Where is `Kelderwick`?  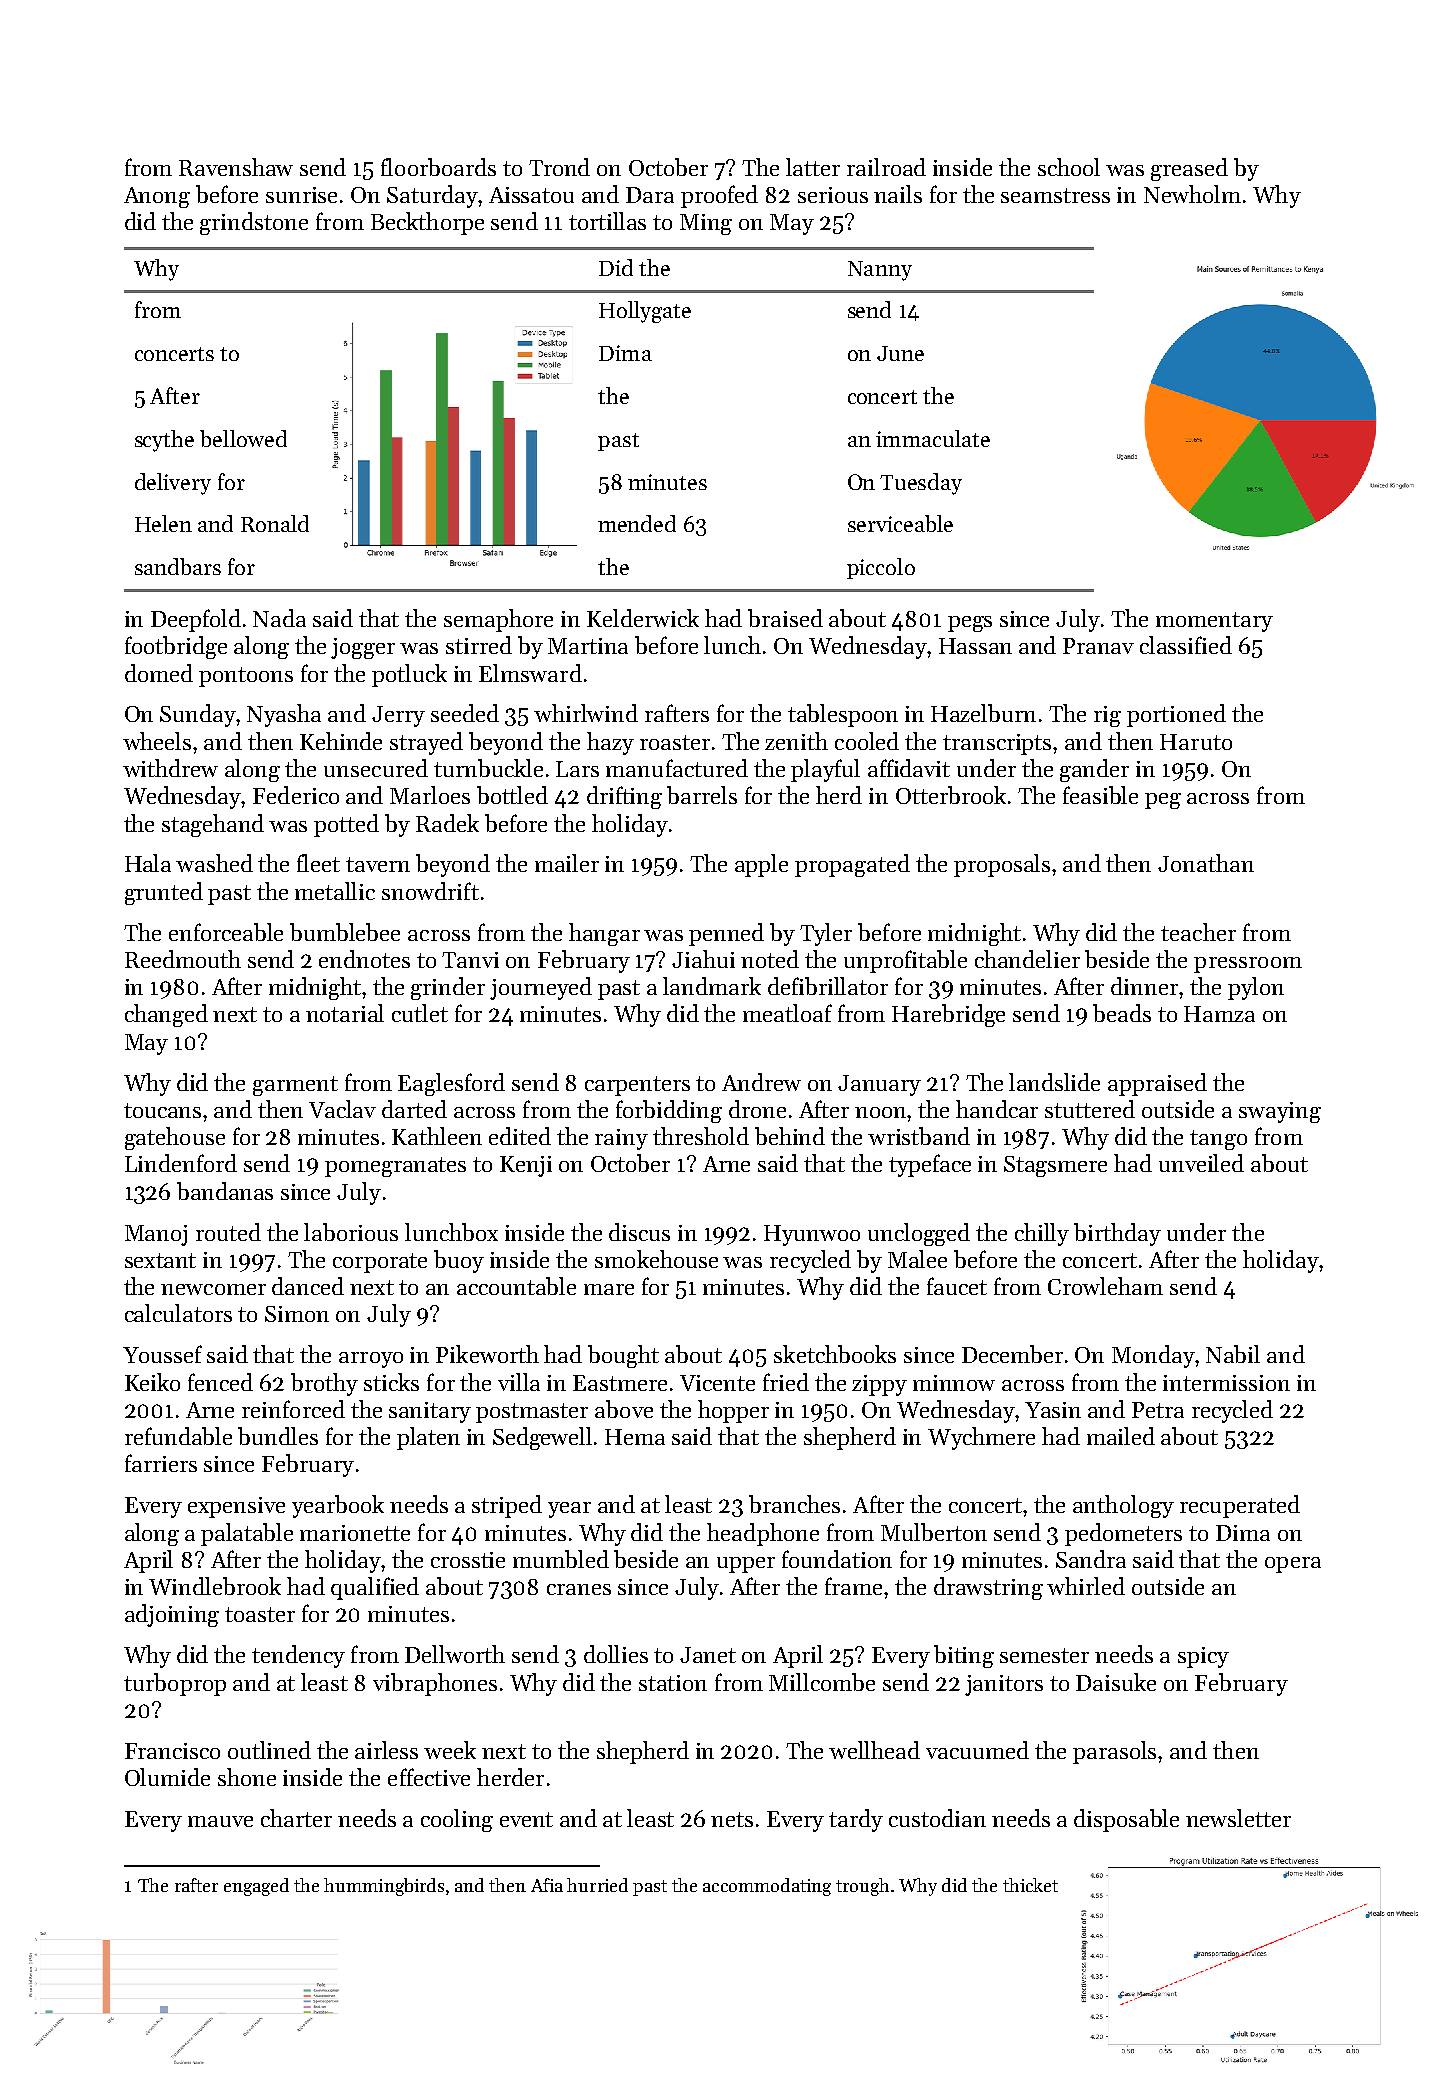
Kelderwick is located at coordinates (643, 618).
